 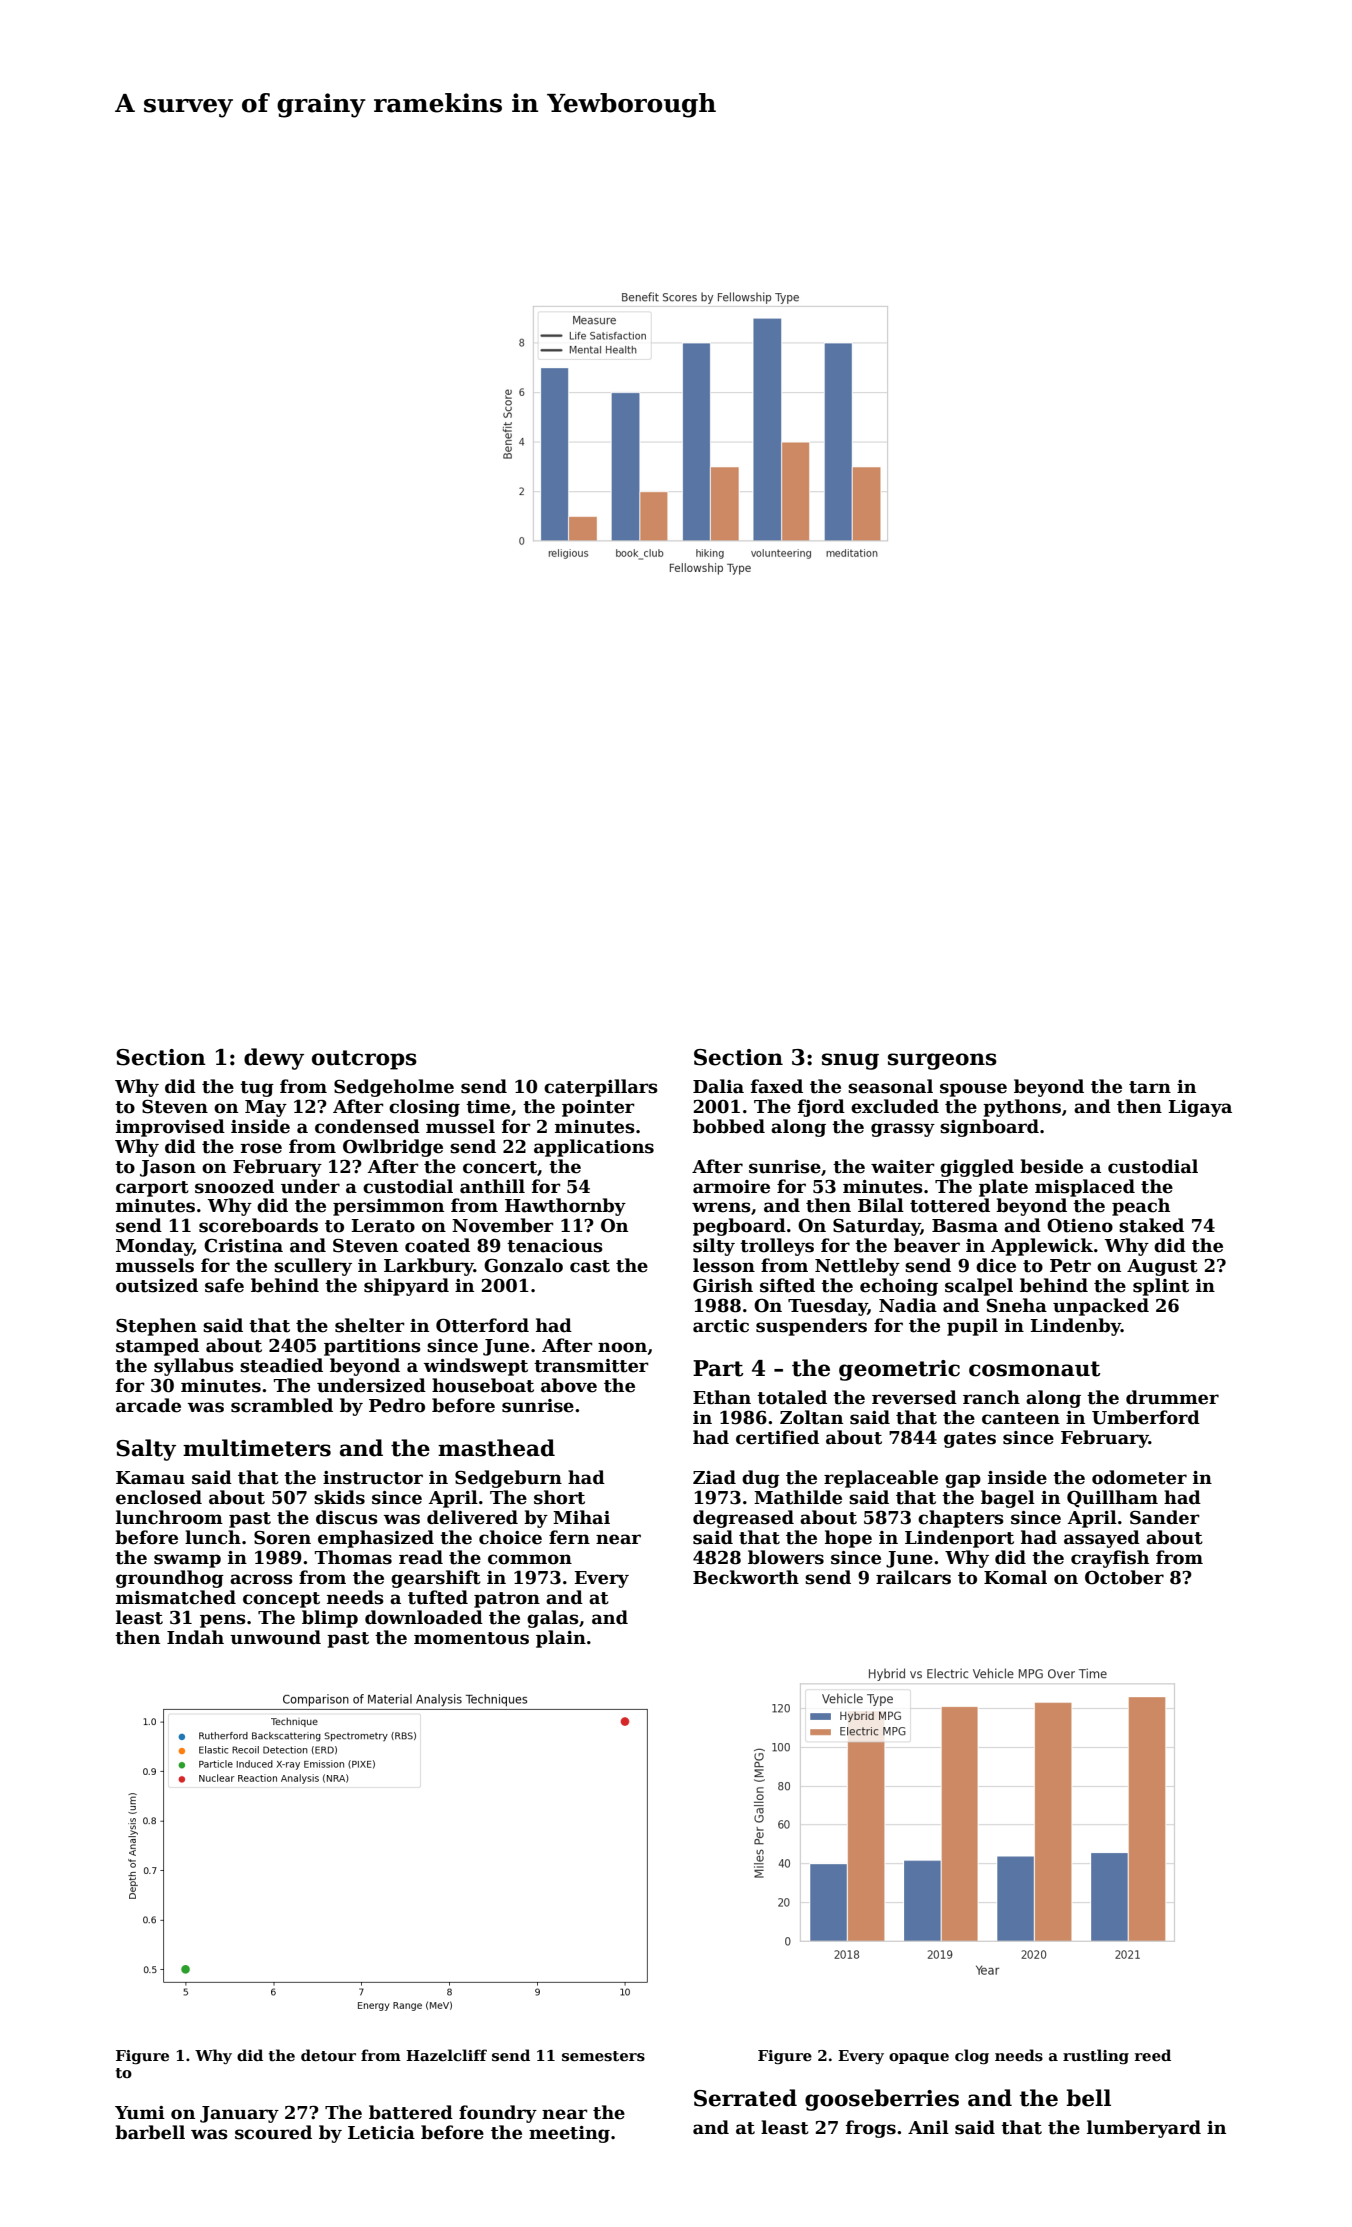 I want to click on outcrops, so click(x=364, y=1060).
